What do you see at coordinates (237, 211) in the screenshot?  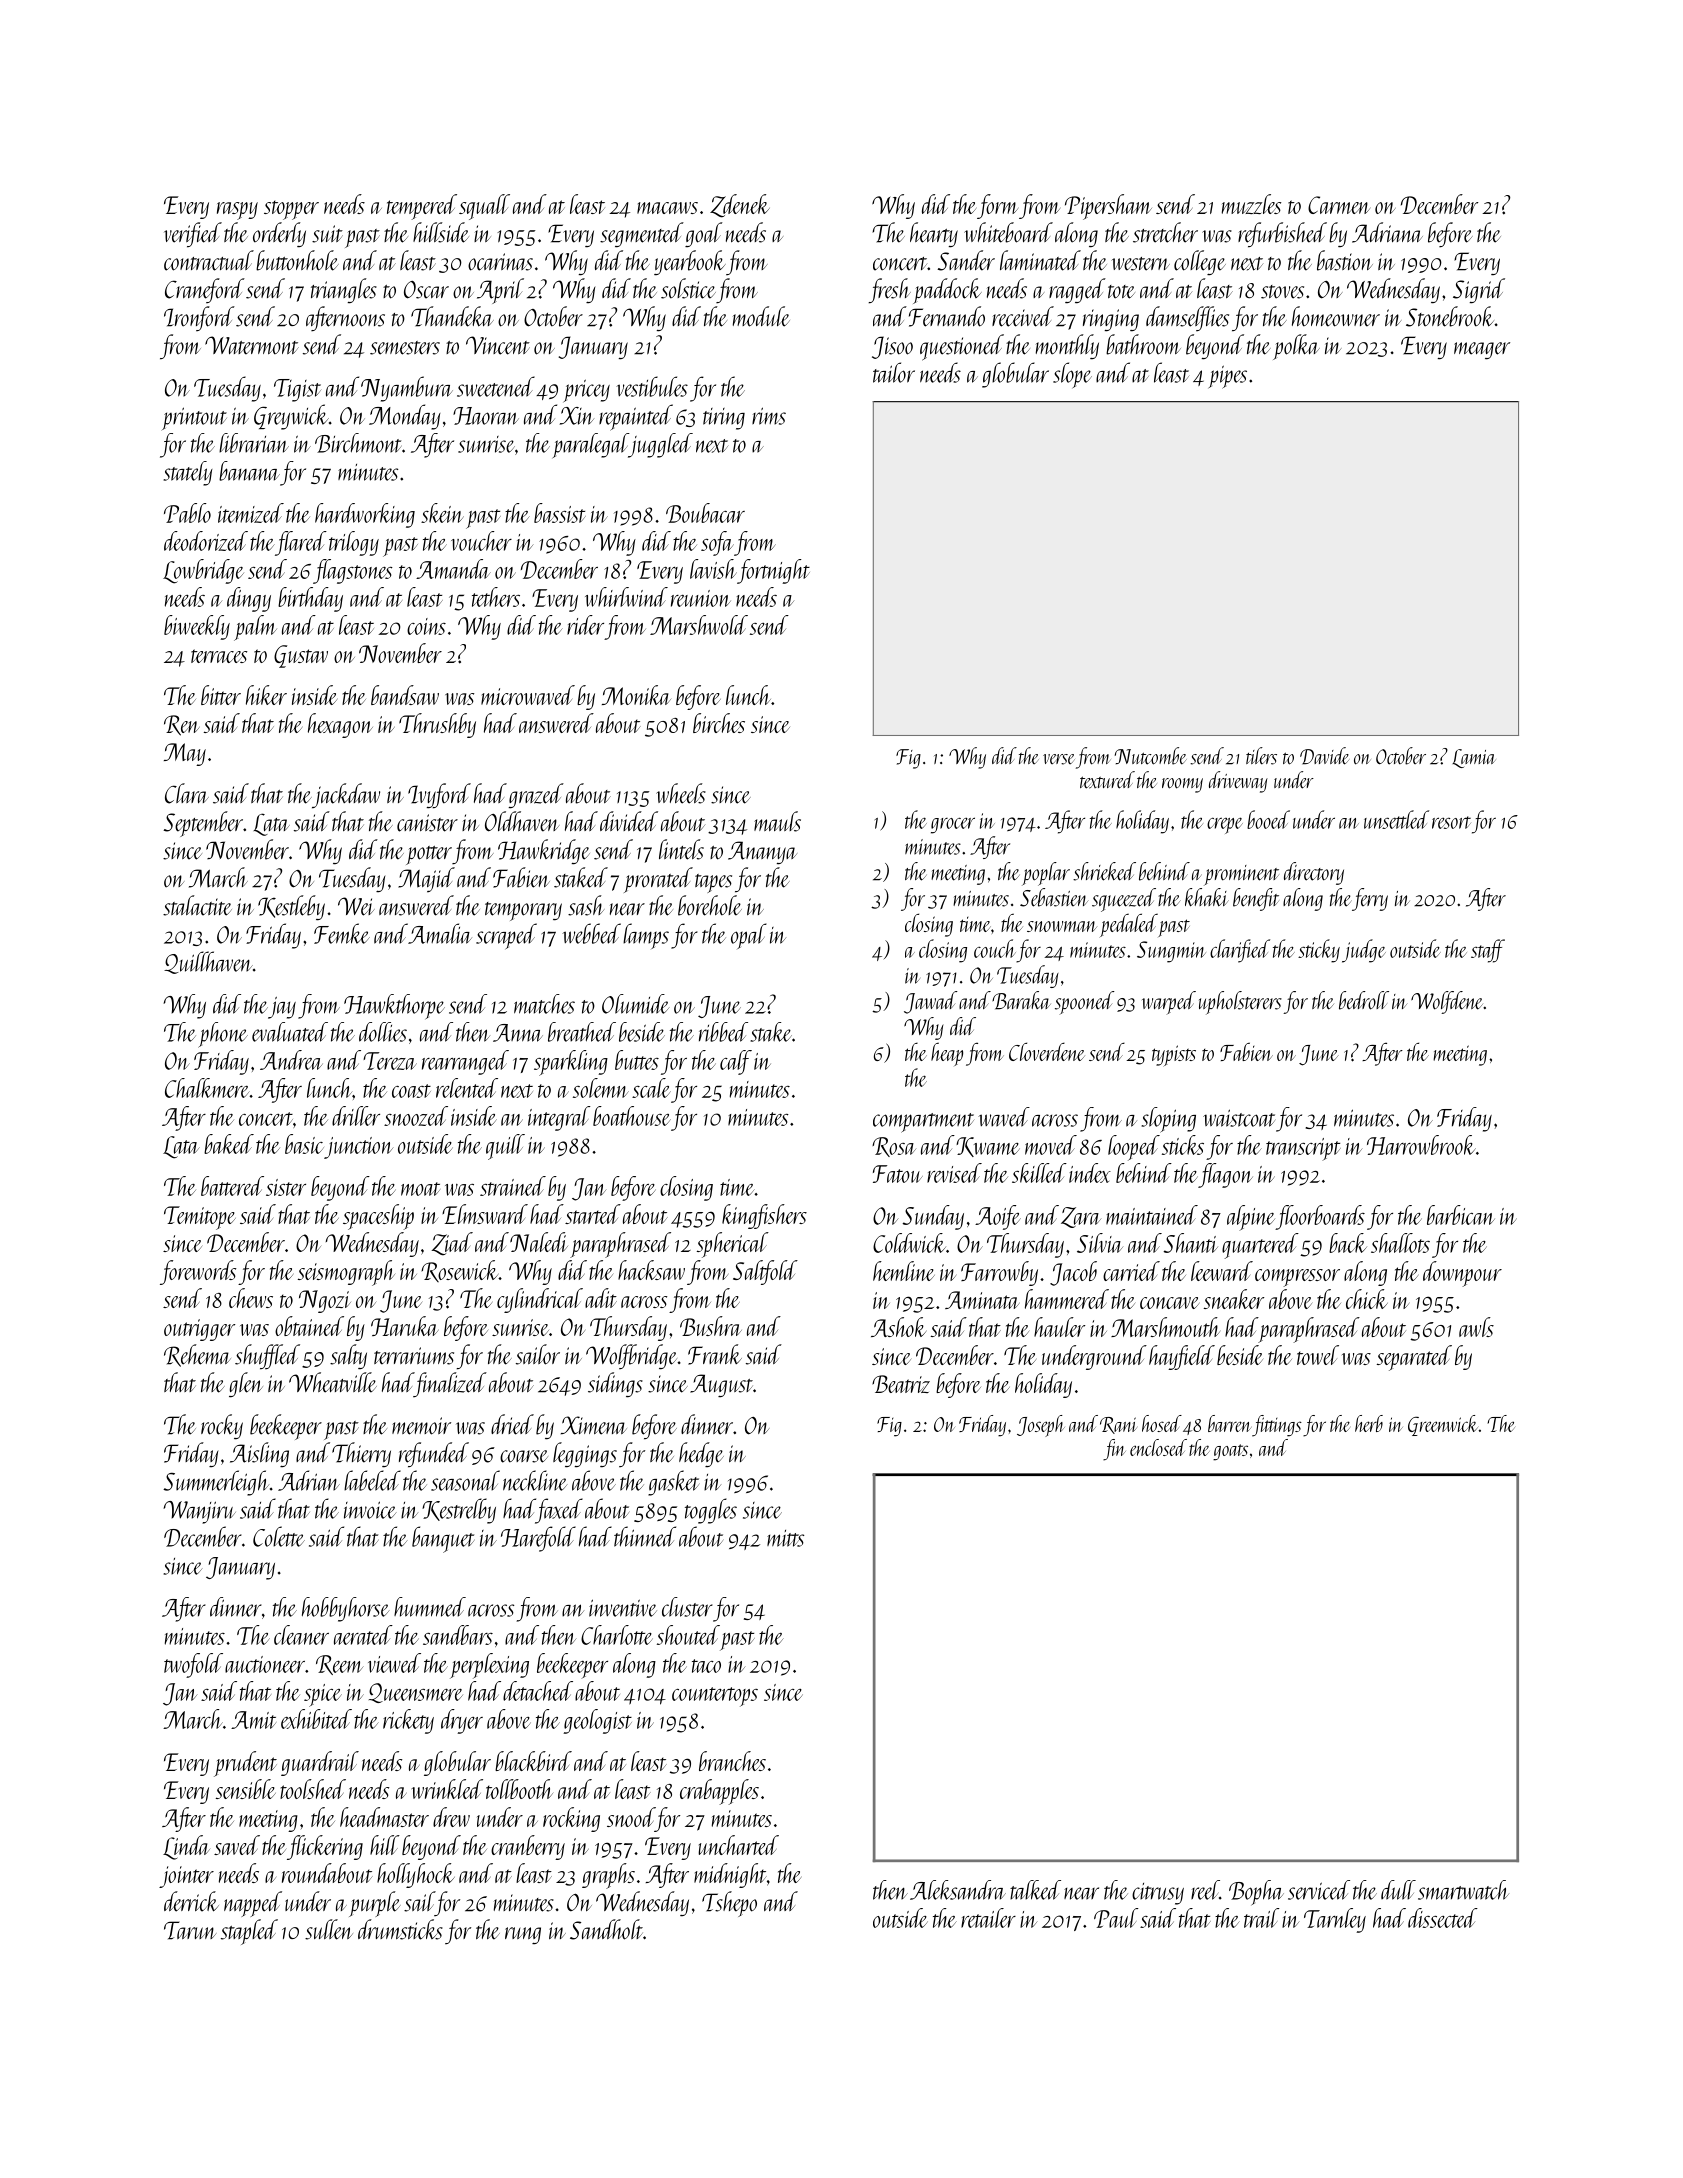 I see `raspy` at bounding box center [237, 211].
